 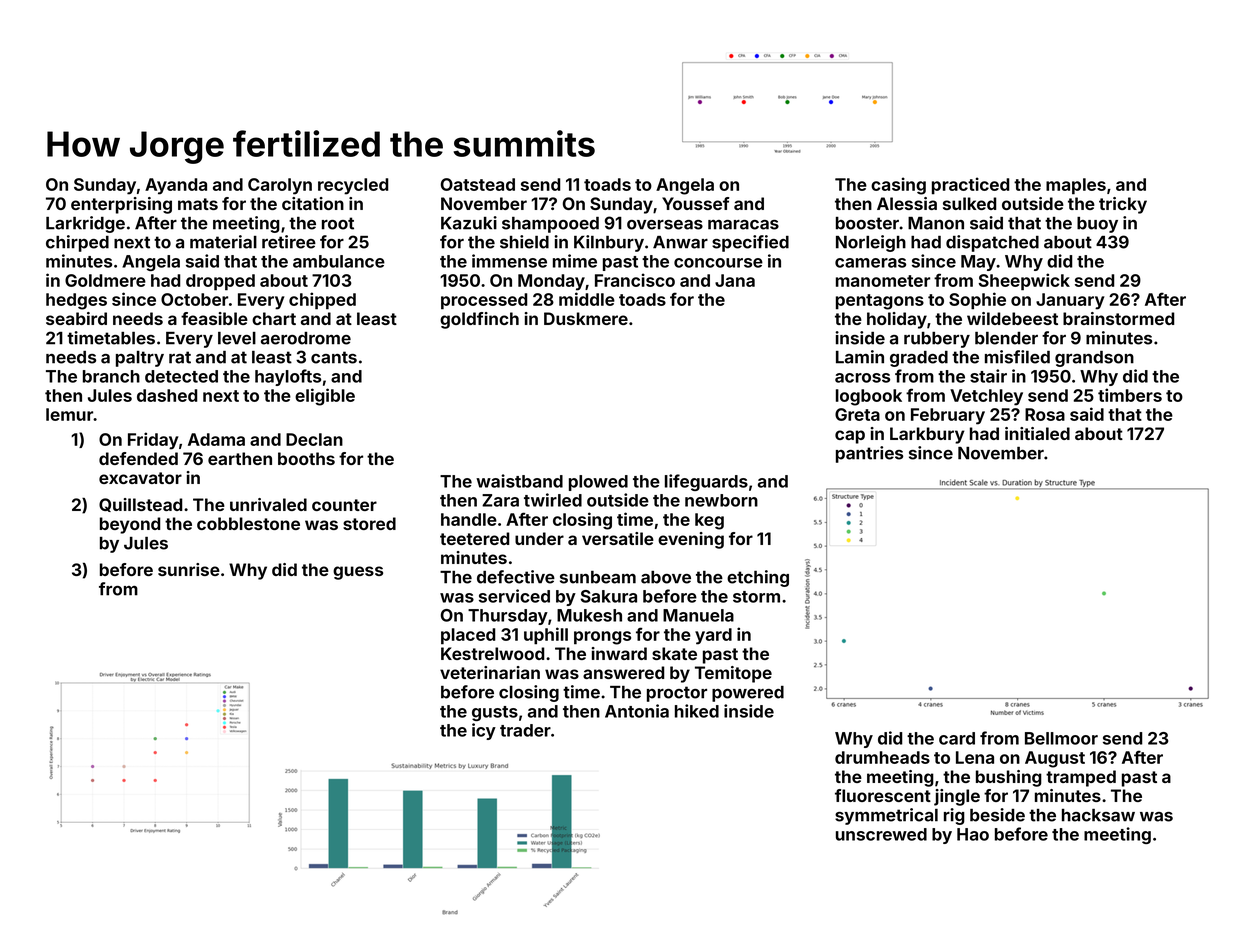 I want to click on etching, so click(x=758, y=578).
